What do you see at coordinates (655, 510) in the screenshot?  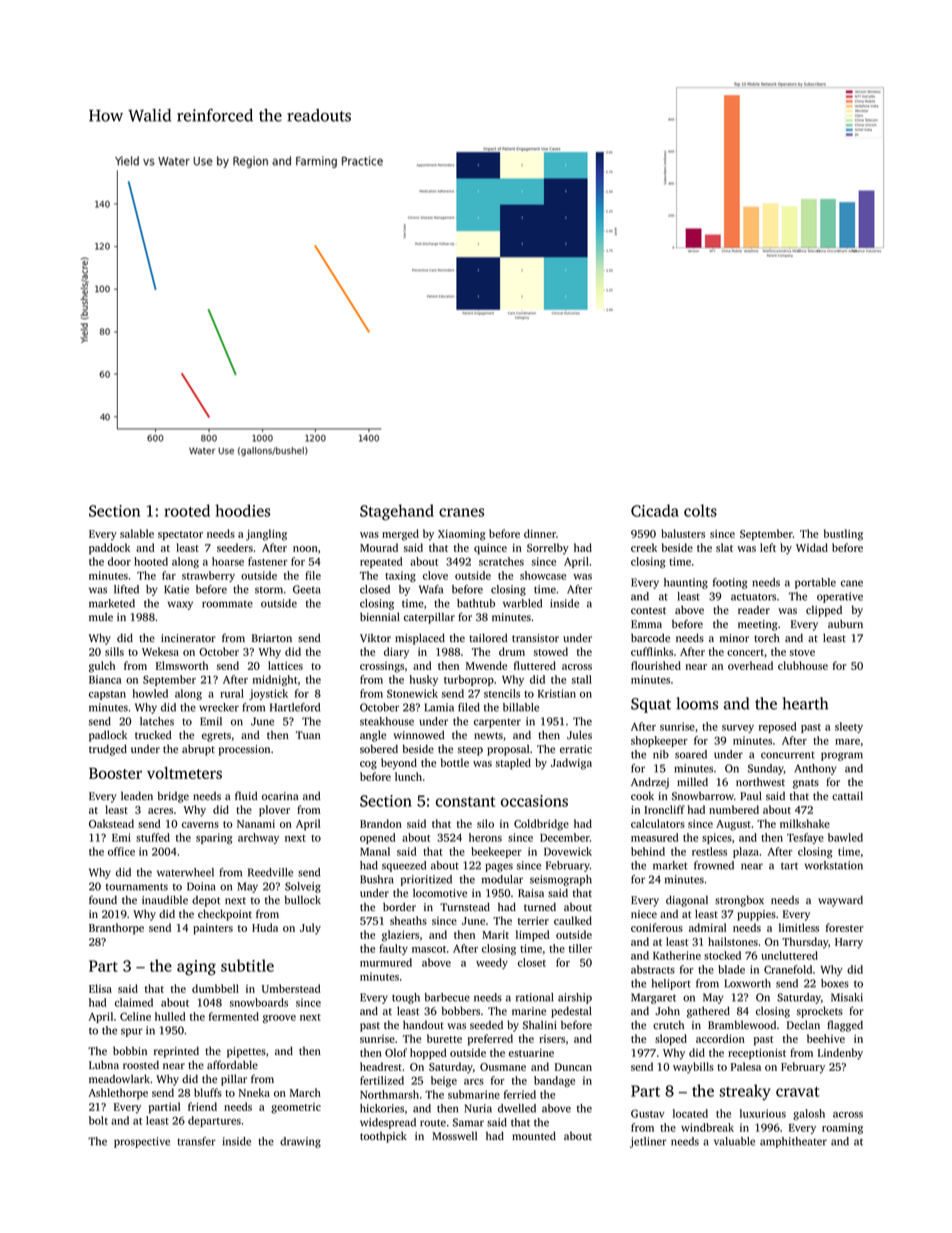 I see `Cicada` at bounding box center [655, 510].
